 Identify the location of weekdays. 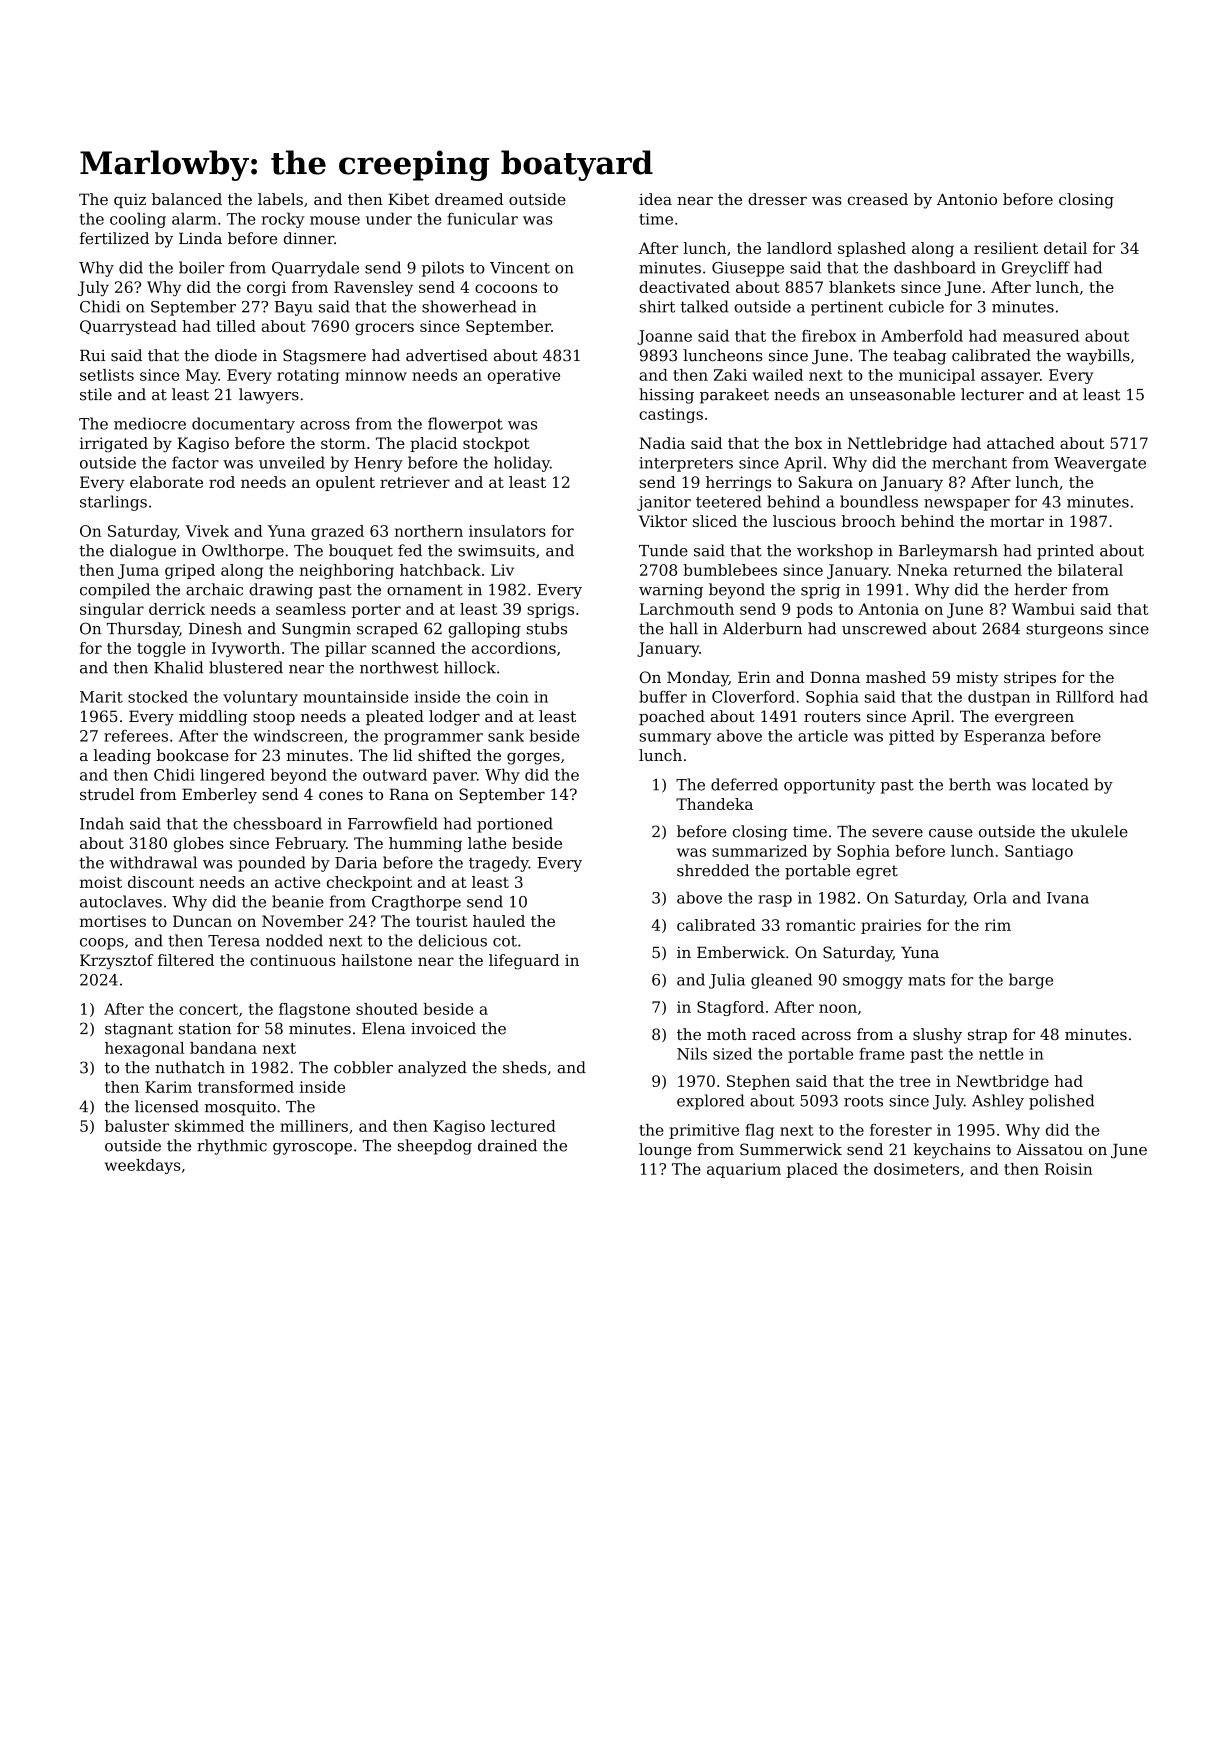
(143, 1166).
